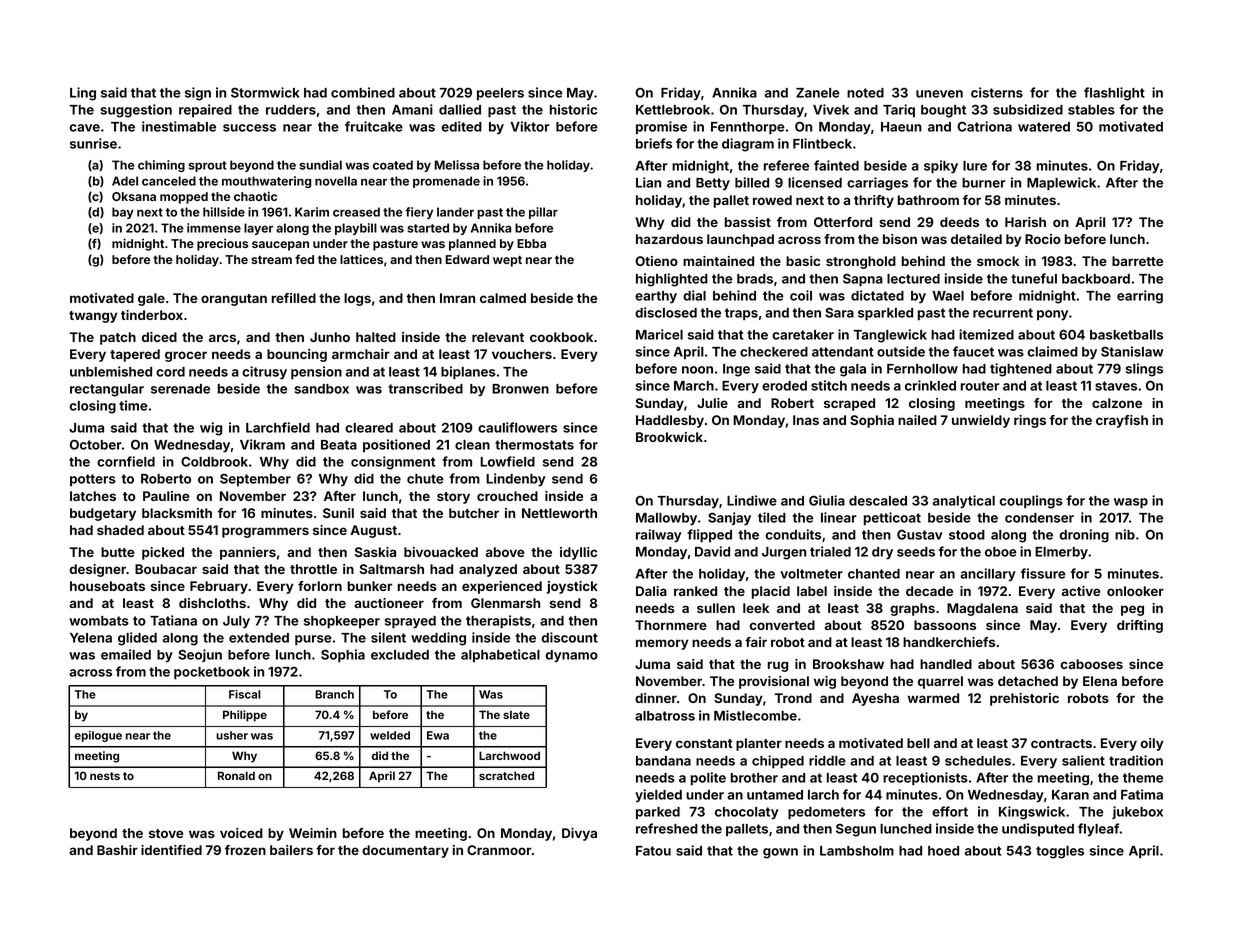 Image resolution: width=1233 pixels, height=952 pixels. I want to click on gown, so click(780, 853).
